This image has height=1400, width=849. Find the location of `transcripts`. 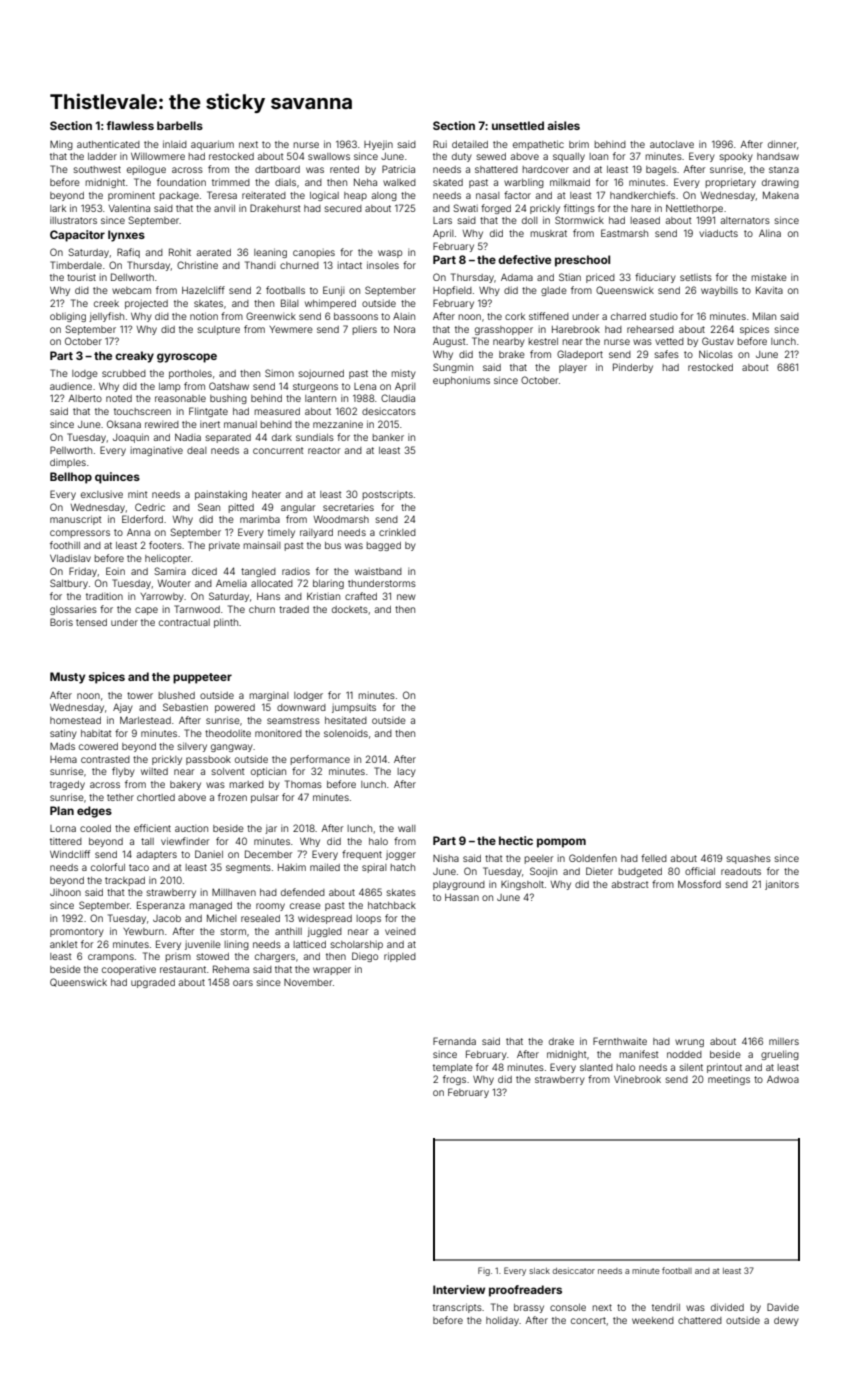

transcripts is located at coordinates (457, 1308).
